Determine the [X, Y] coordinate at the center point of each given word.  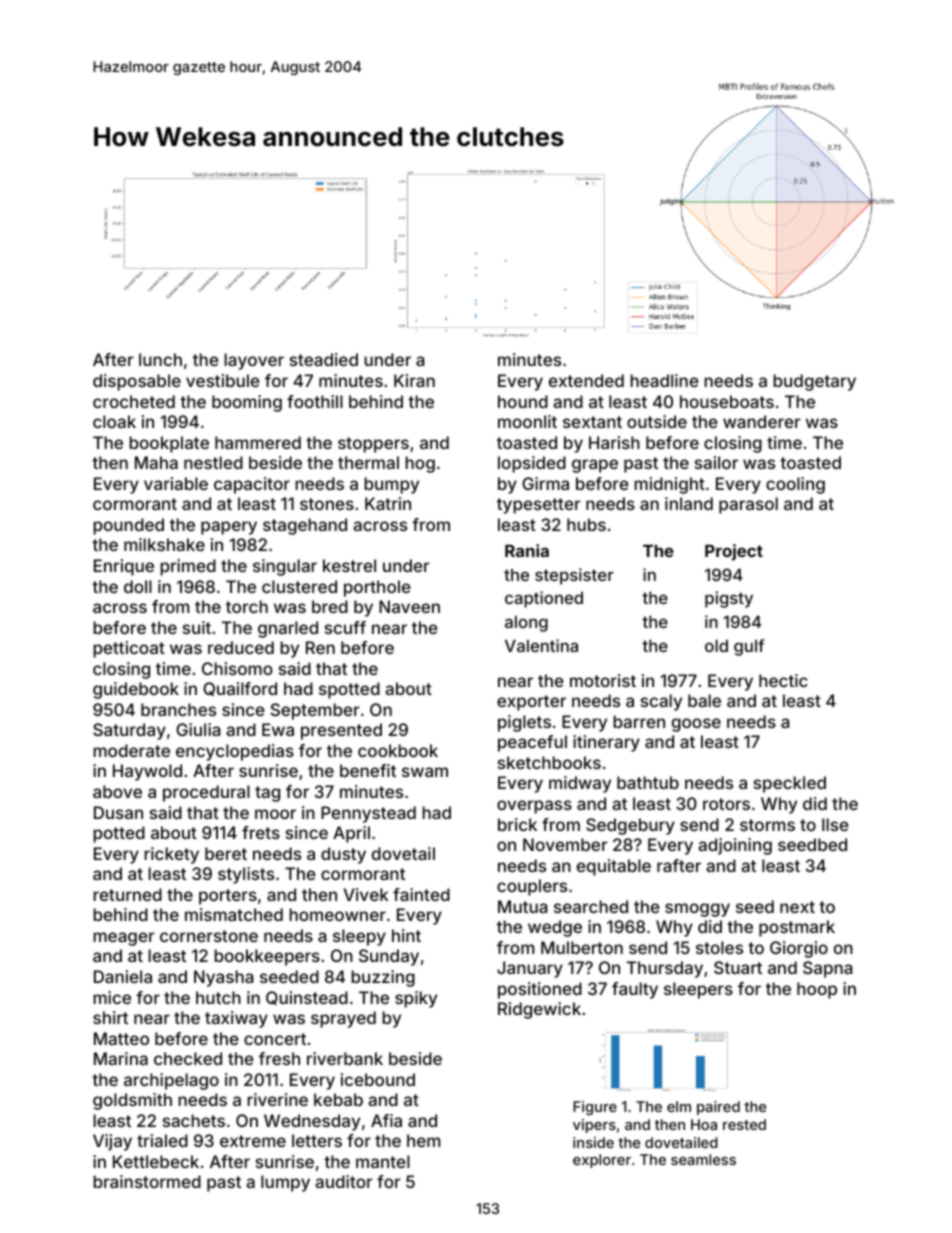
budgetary [814, 382]
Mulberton [582, 947]
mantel [383, 1161]
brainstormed [147, 1181]
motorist [603, 680]
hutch [218, 997]
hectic [783, 680]
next [797, 907]
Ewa [278, 729]
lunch [160, 359]
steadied [324, 359]
